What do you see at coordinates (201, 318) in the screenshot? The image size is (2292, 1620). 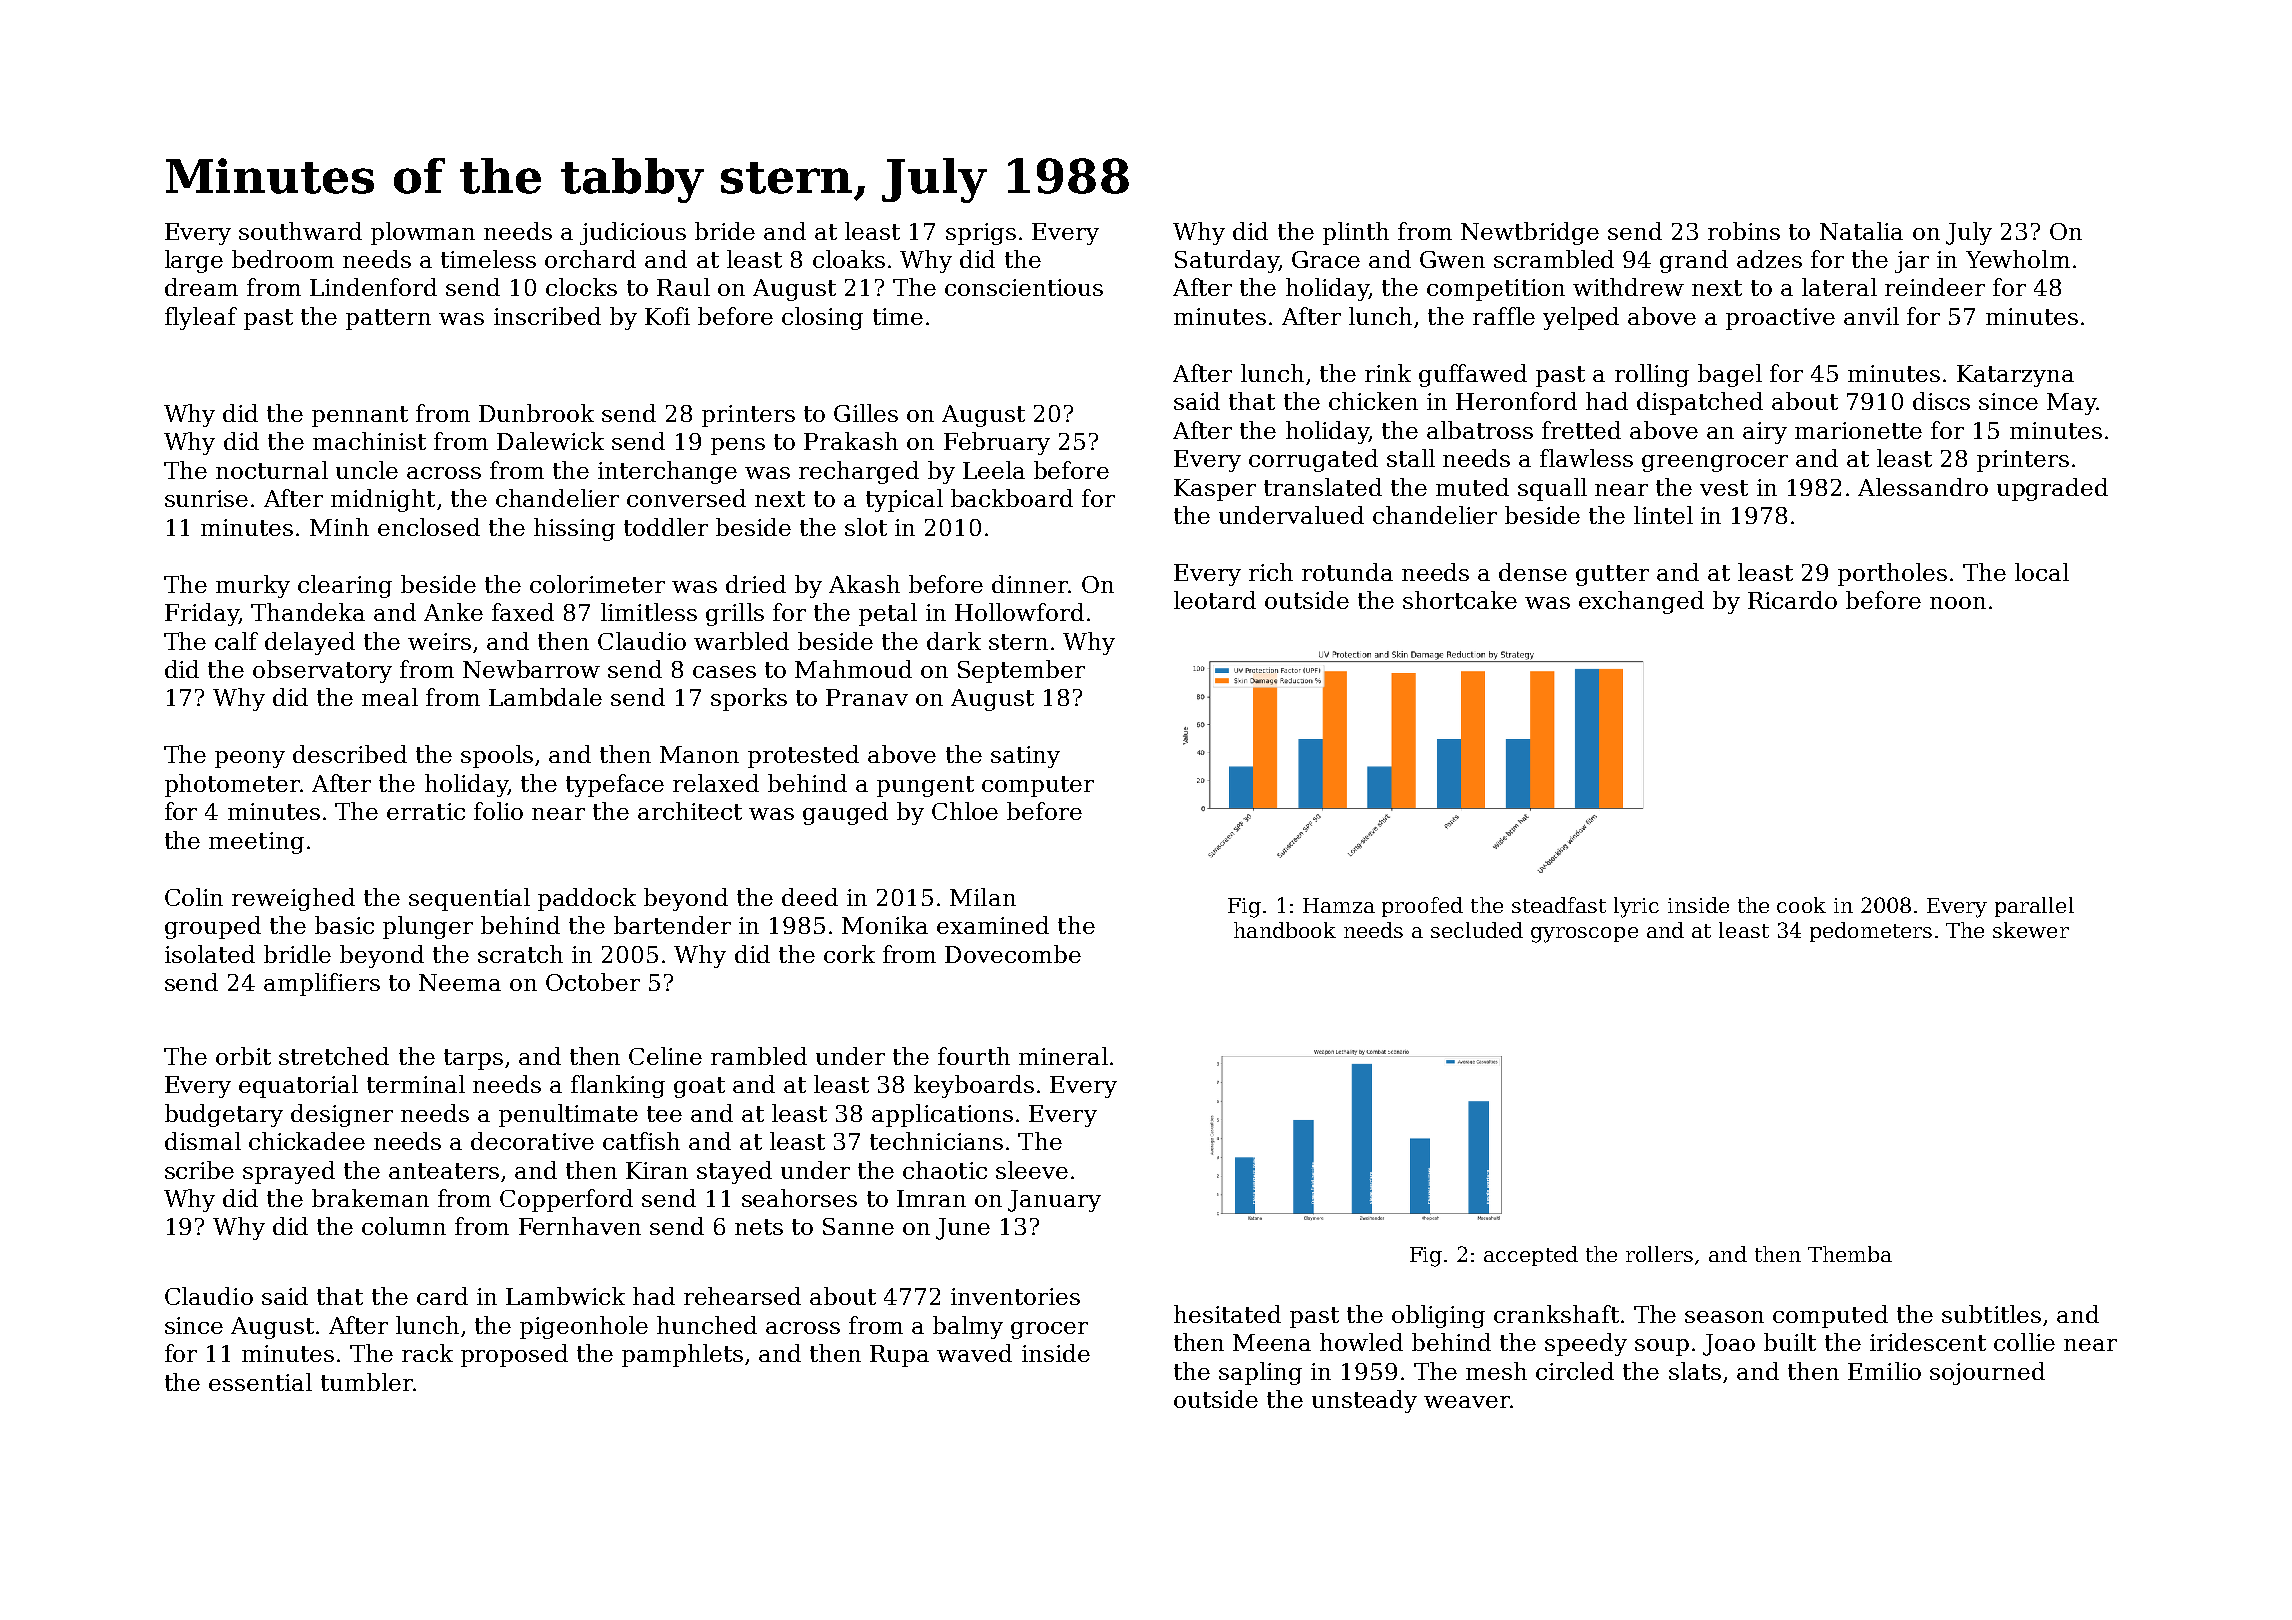 I see `flyleaf` at bounding box center [201, 318].
